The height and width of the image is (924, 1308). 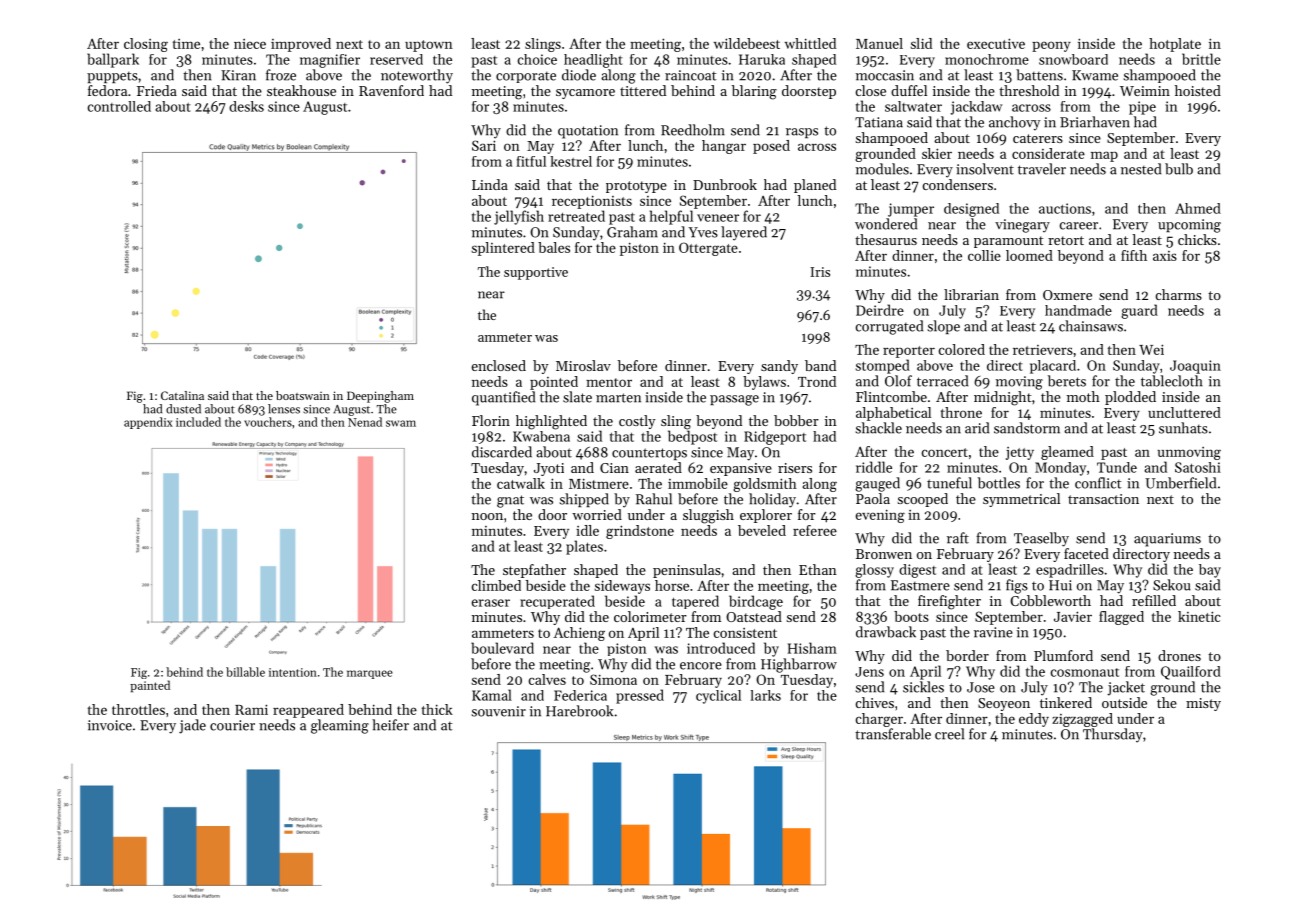 I want to click on bulb, so click(x=1179, y=169).
